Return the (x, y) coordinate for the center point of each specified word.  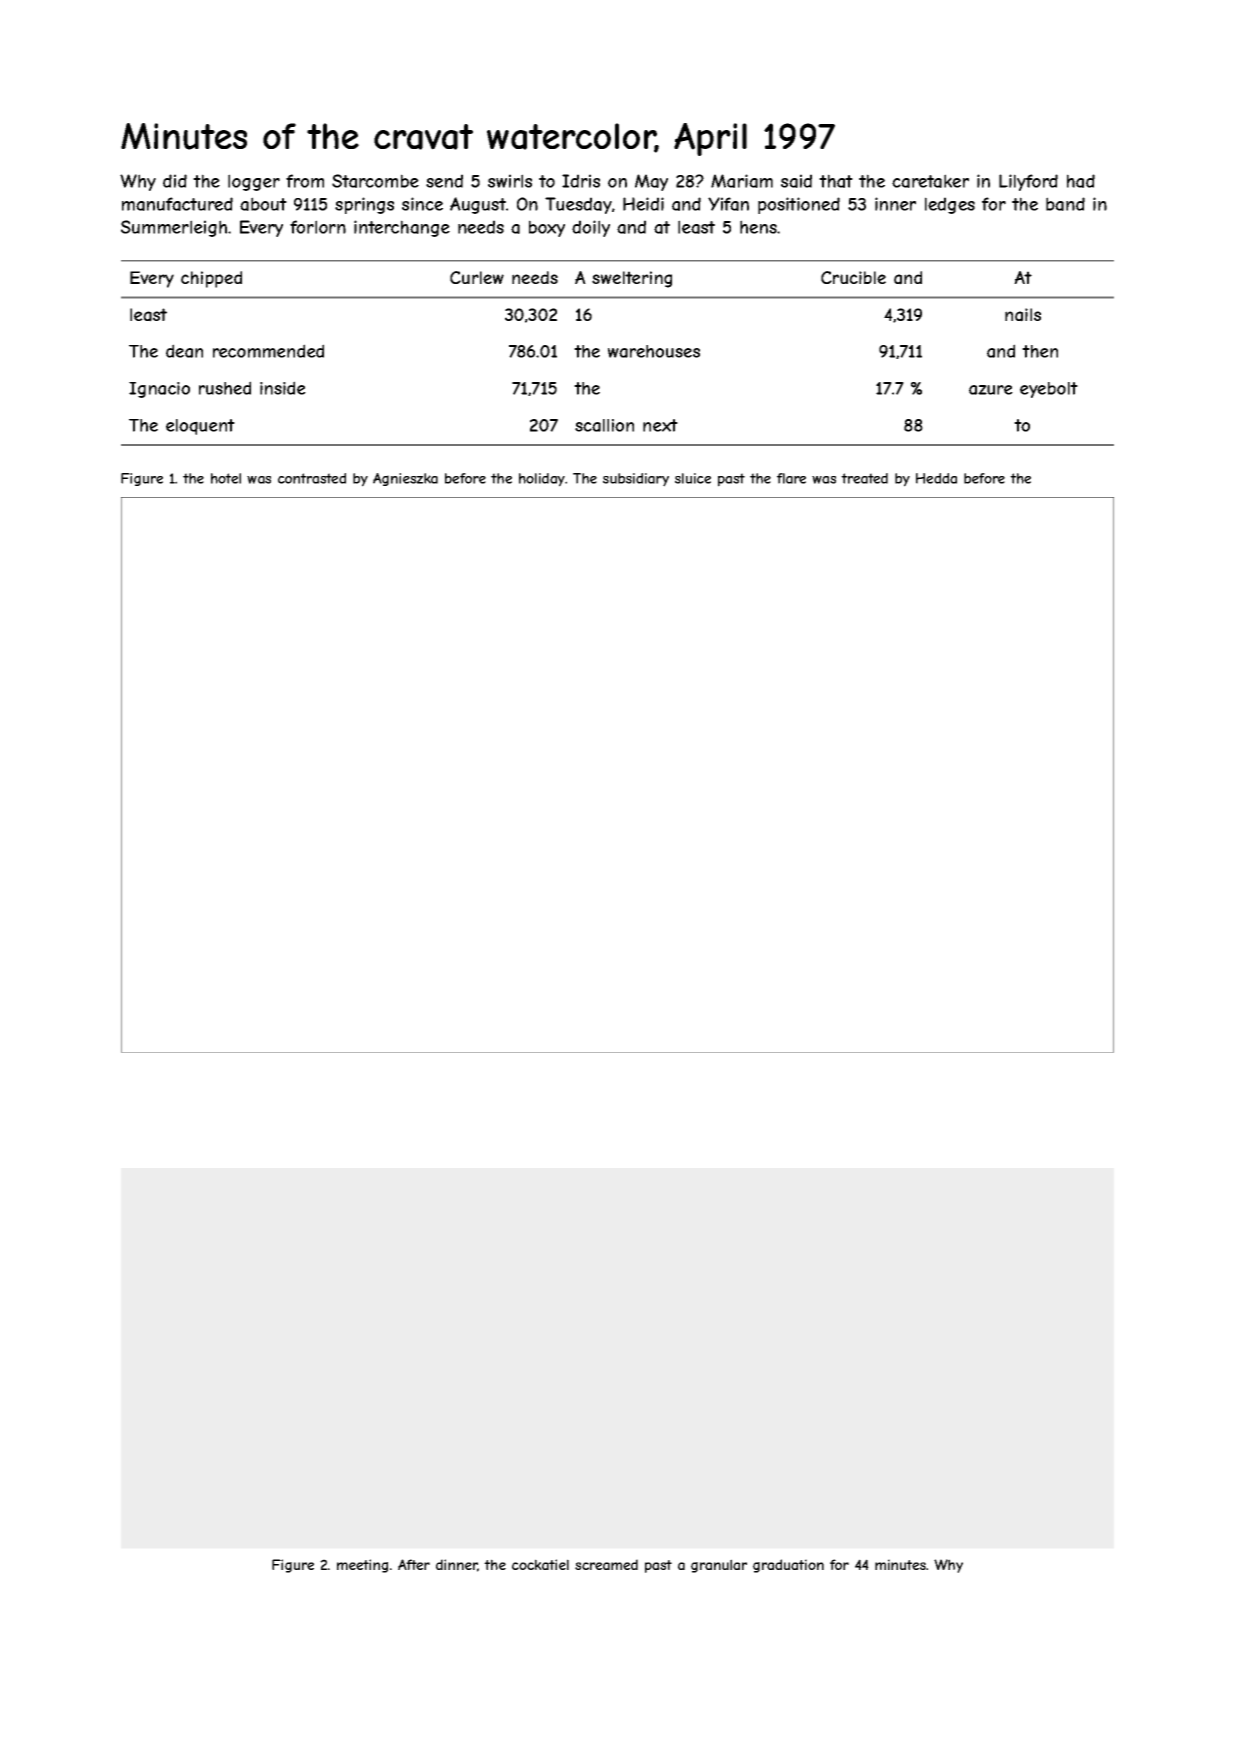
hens (758, 227)
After (414, 1564)
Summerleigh (174, 228)
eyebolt (1049, 390)
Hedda (936, 478)
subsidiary (636, 480)
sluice (693, 478)
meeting (362, 1566)
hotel (226, 478)
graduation (788, 1566)
